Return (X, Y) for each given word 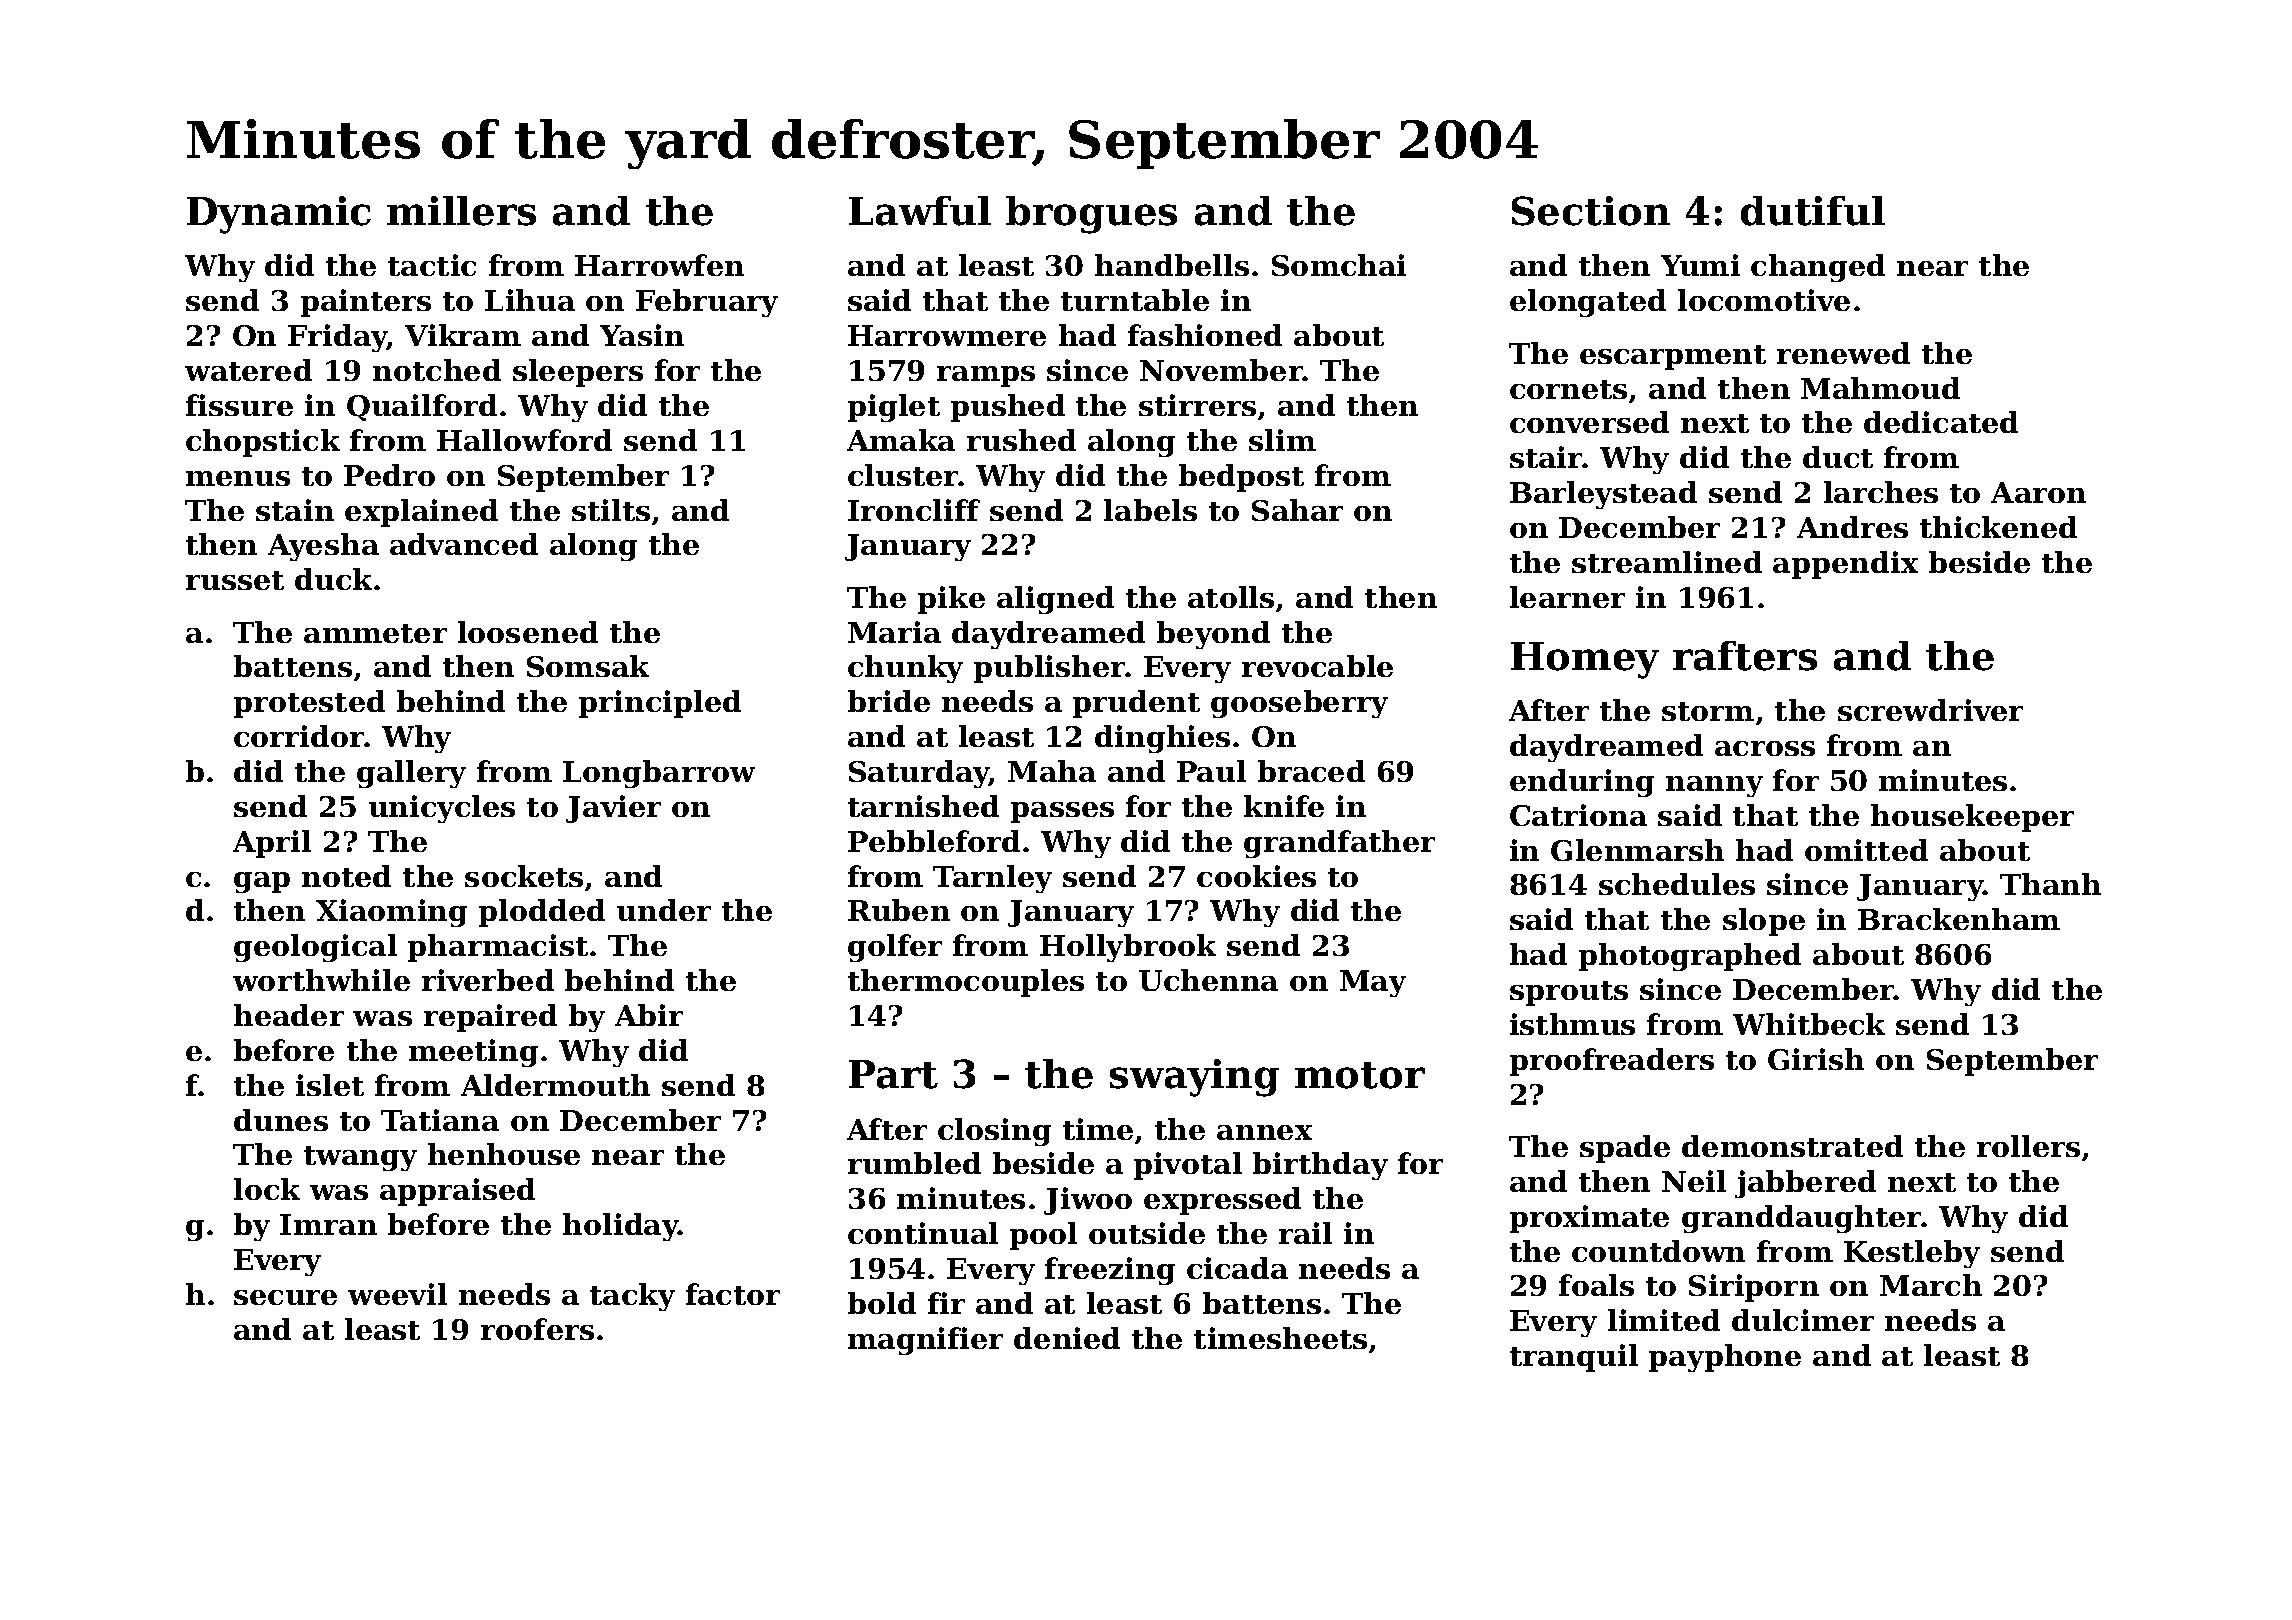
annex (1264, 1132)
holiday (621, 1227)
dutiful (1813, 211)
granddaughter (1802, 1219)
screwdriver (1930, 710)
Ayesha (323, 547)
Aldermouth (555, 1085)
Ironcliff (914, 510)
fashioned (1205, 335)
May (1373, 983)
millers (461, 211)
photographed (1690, 957)
